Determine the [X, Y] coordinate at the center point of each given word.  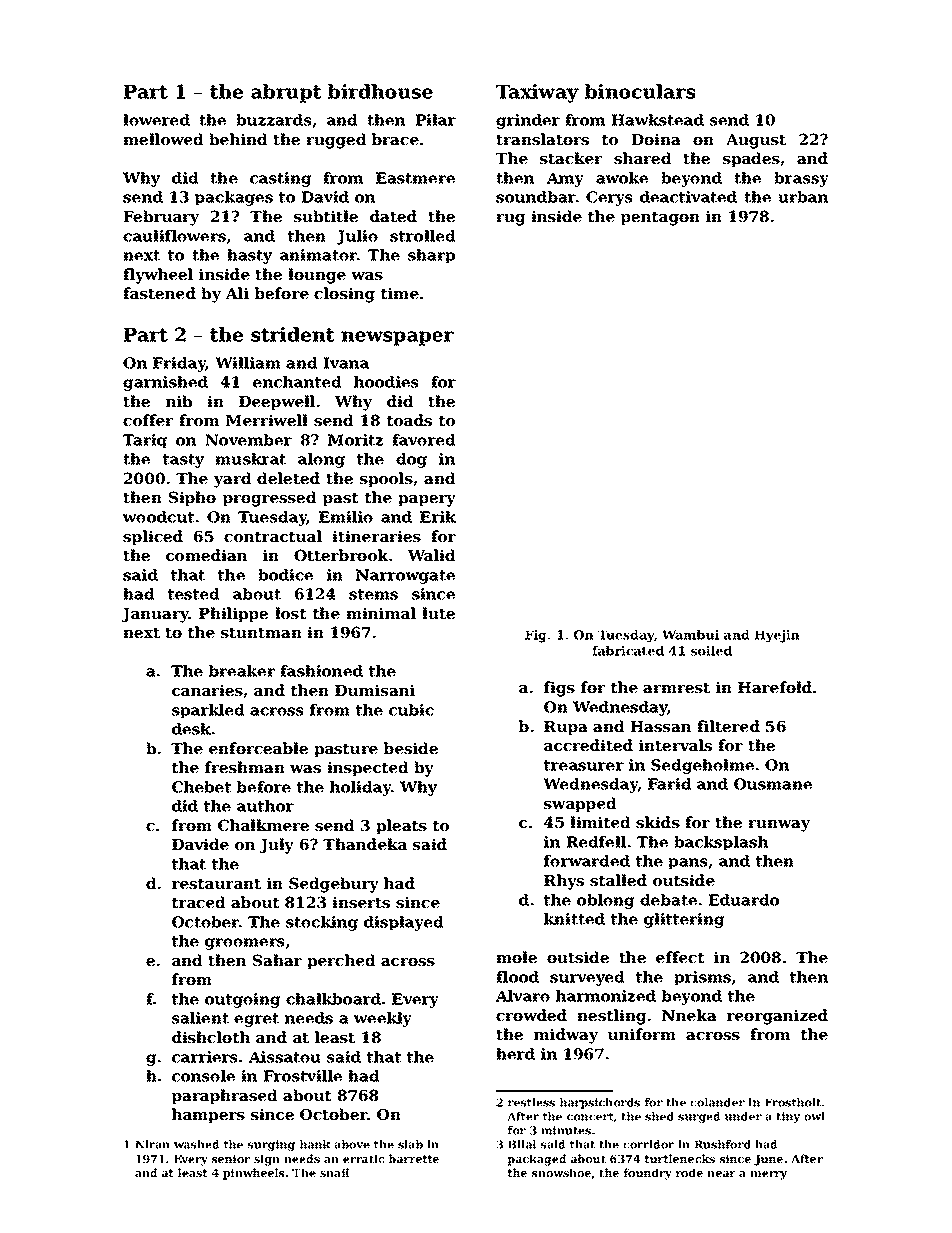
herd [515, 1054]
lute [438, 613]
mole [516, 957]
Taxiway [537, 93]
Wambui [690, 635]
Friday [179, 364]
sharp [431, 256]
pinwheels [253, 1174]
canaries [207, 690]
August [756, 141]
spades [751, 159]
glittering [684, 920]
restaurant [216, 883]
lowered [156, 120]
